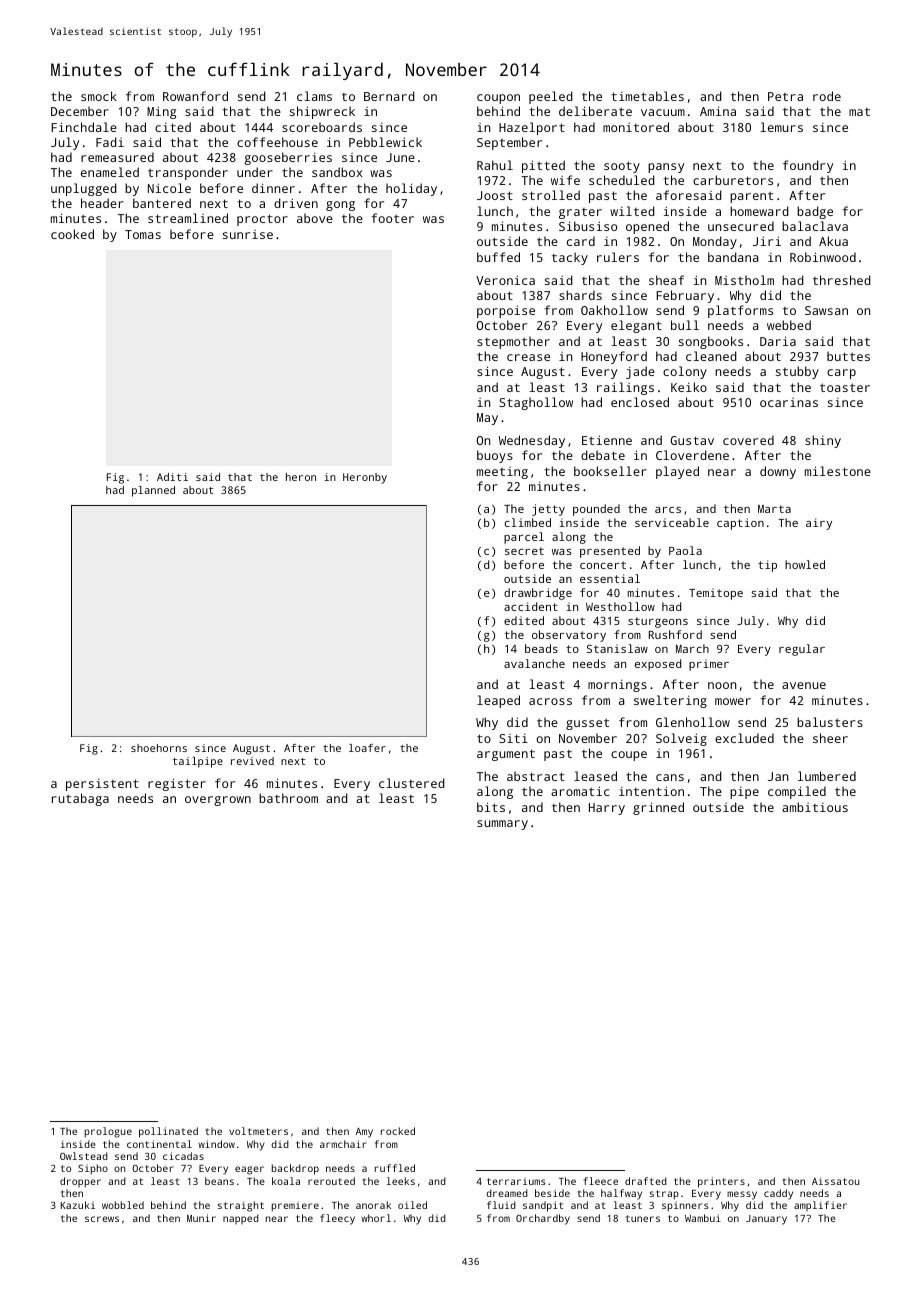  What do you see at coordinates (80, 799) in the document?
I see `rutabaga` at bounding box center [80, 799].
